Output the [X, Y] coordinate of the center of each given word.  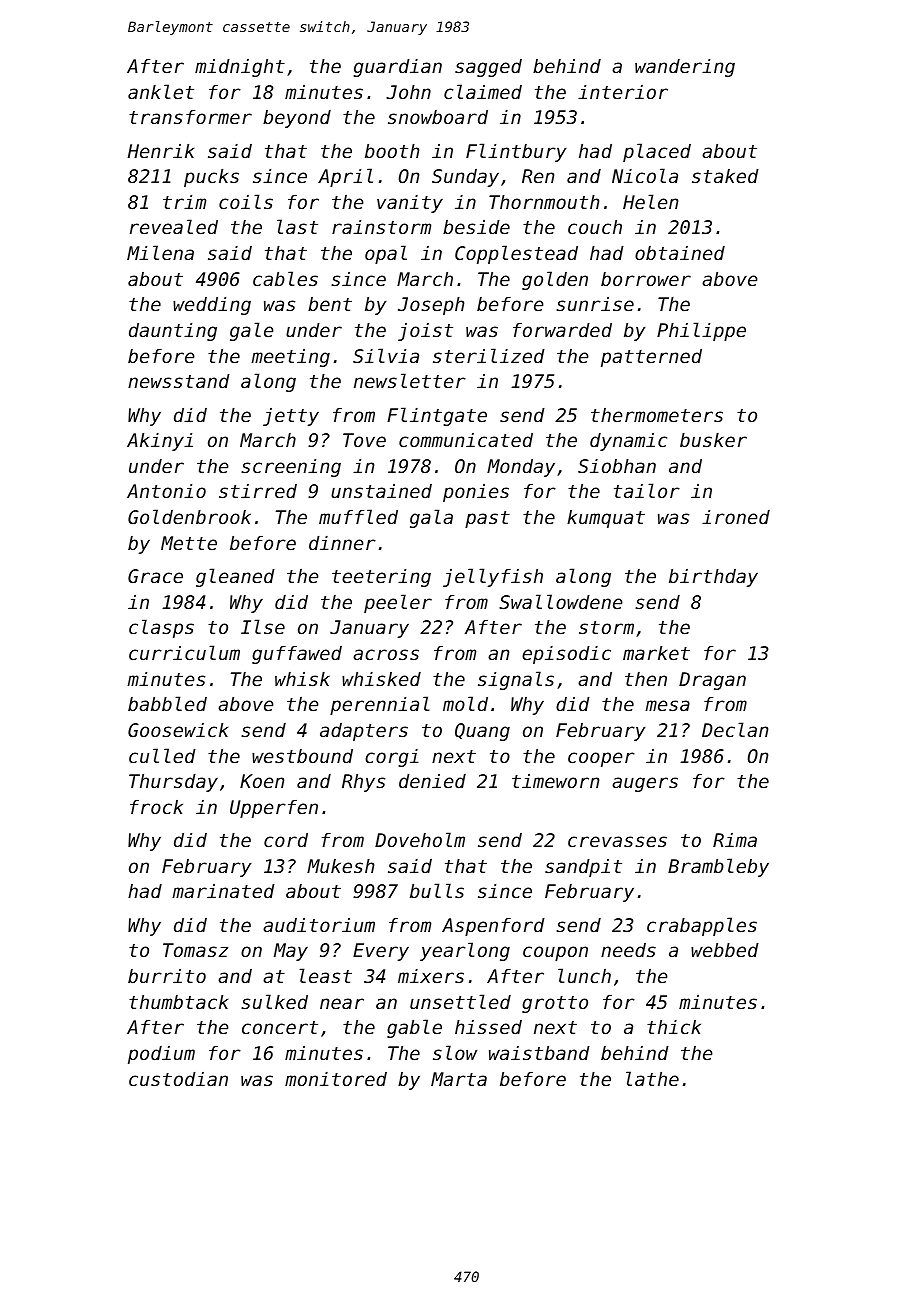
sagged [488, 68]
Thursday [173, 783]
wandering [685, 68]
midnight [240, 68]
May [291, 952]
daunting [173, 332]
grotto [555, 1004]
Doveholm [420, 839]
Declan [735, 729]
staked [725, 176]
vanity [410, 204]
